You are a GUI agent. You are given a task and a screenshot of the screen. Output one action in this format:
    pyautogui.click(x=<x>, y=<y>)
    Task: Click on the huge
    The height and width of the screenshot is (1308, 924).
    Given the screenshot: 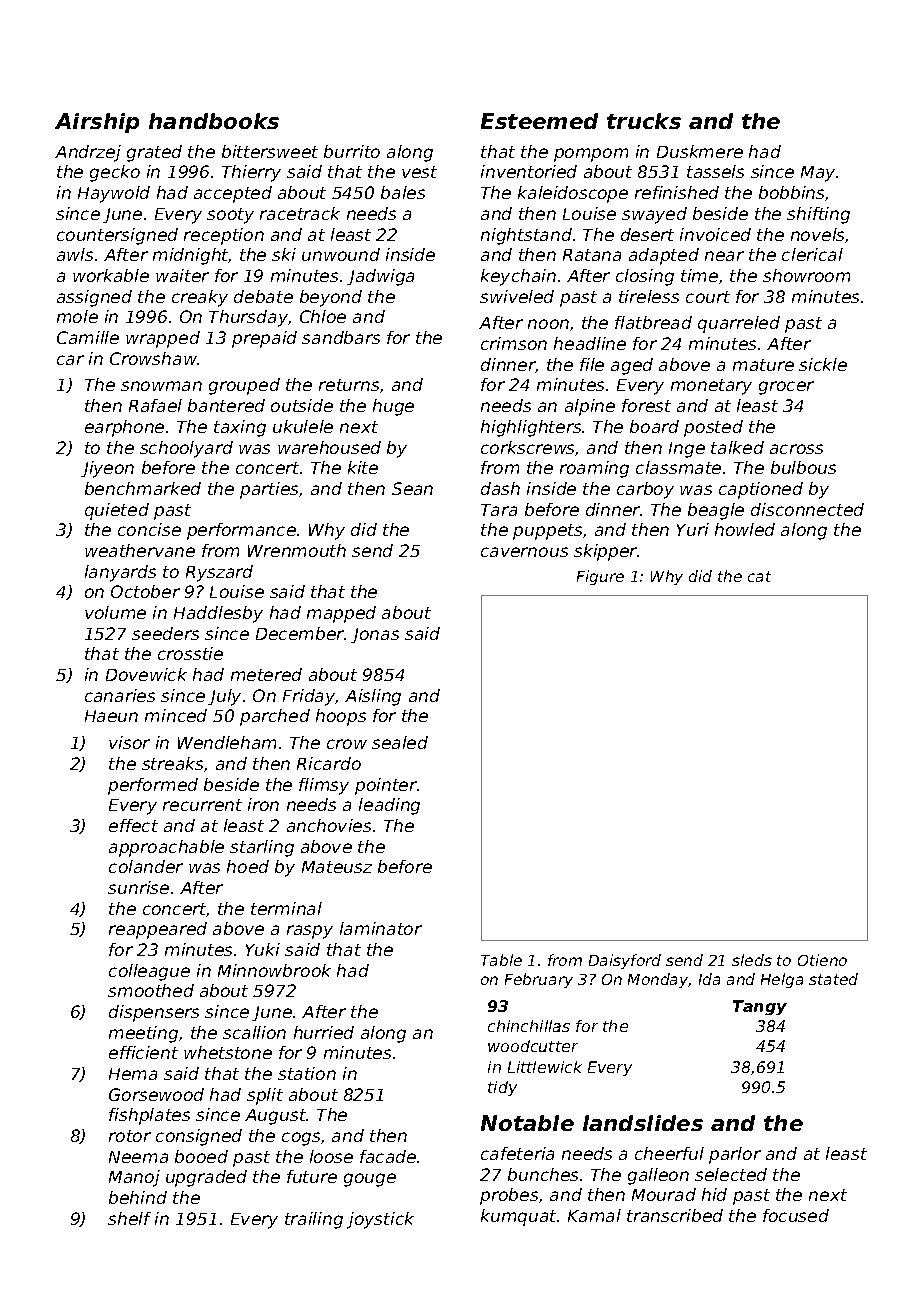 What is the action you would take?
    pyautogui.click(x=393, y=407)
